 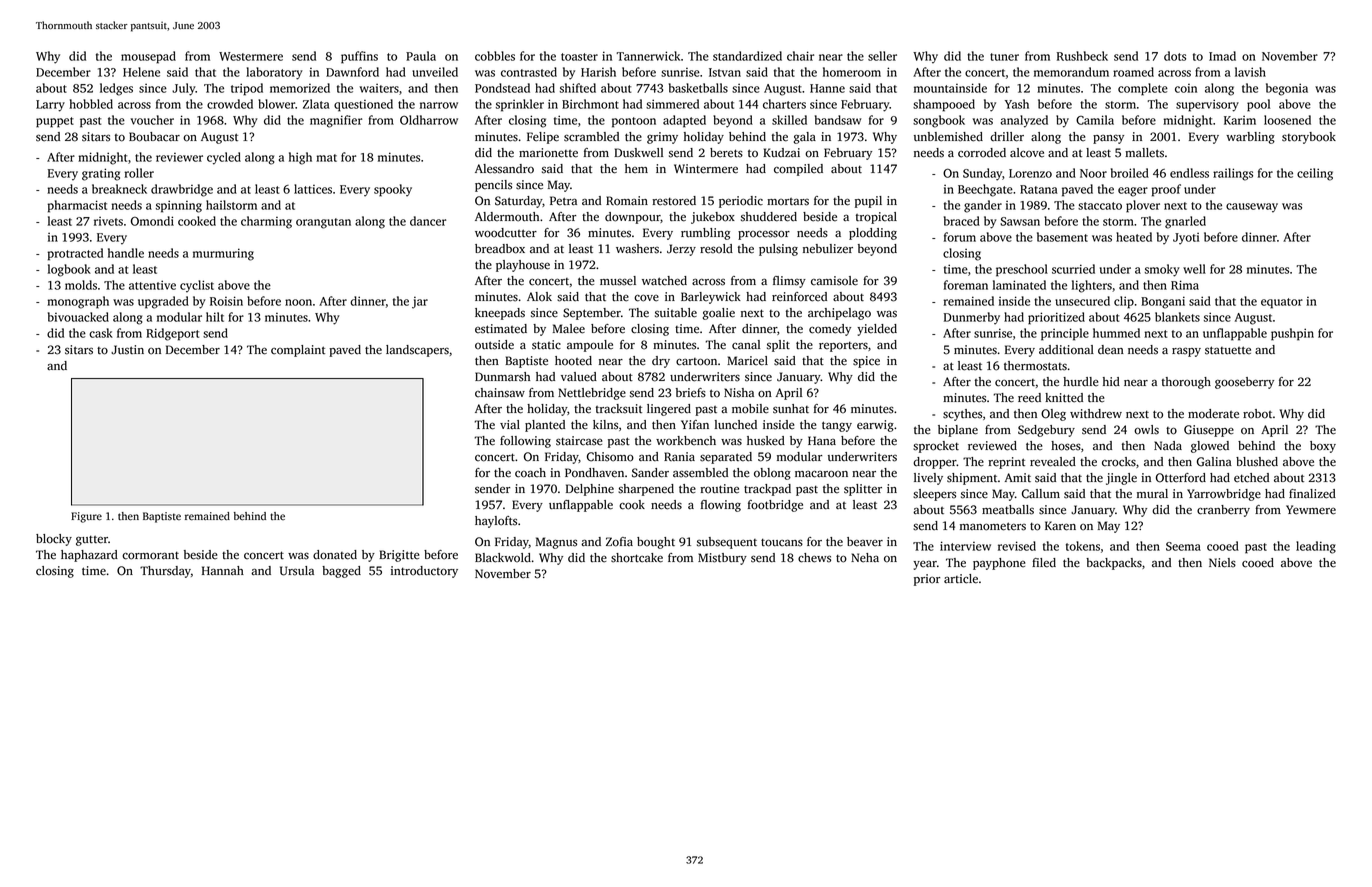 What do you see at coordinates (1316, 547) in the screenshot?
I see `leading` at bounding box center [1316, 547].
